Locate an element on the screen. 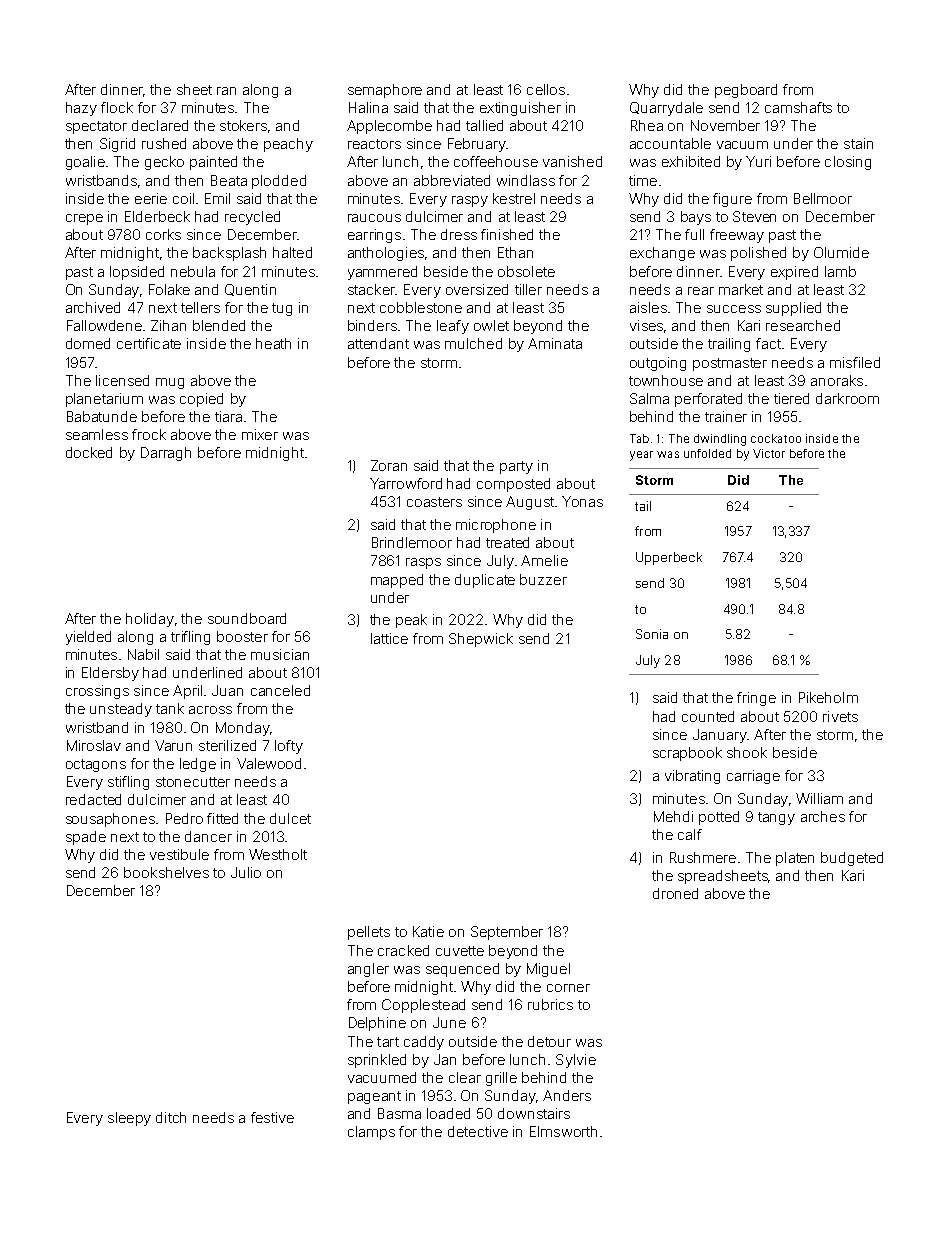 Image resolution: width=952 pixels, height=1233 pixels. November is located at coordinates (725, 125).
